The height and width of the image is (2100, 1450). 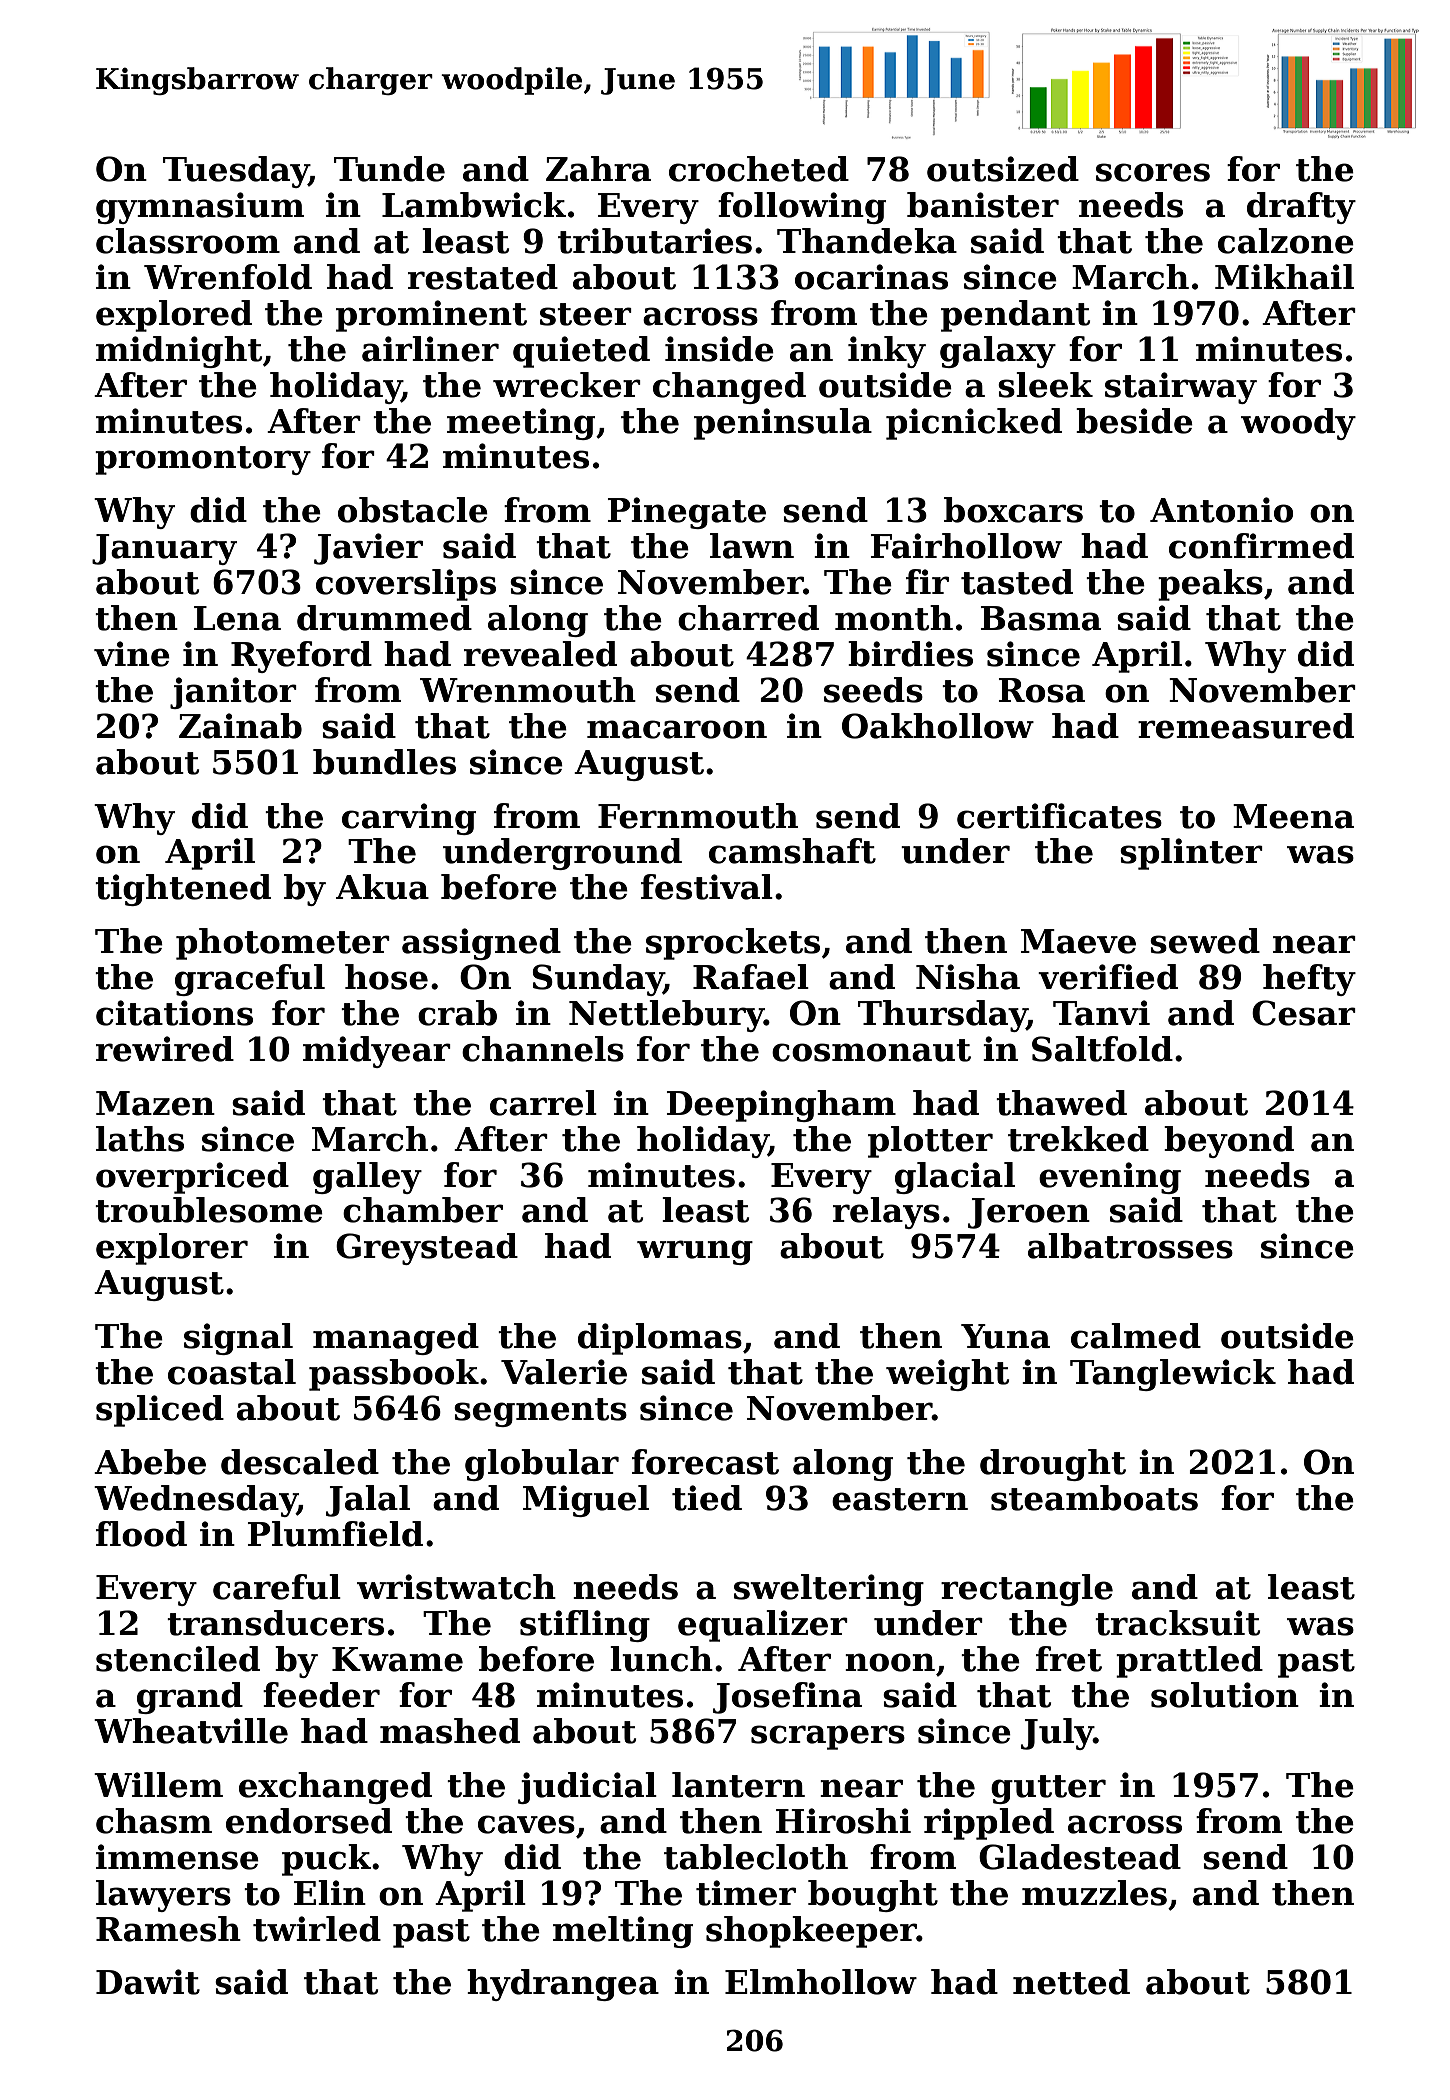 What do you see at coordinates (1071, 1982) in the image?
I see `netted` at bounding box center [1071, 1982].
